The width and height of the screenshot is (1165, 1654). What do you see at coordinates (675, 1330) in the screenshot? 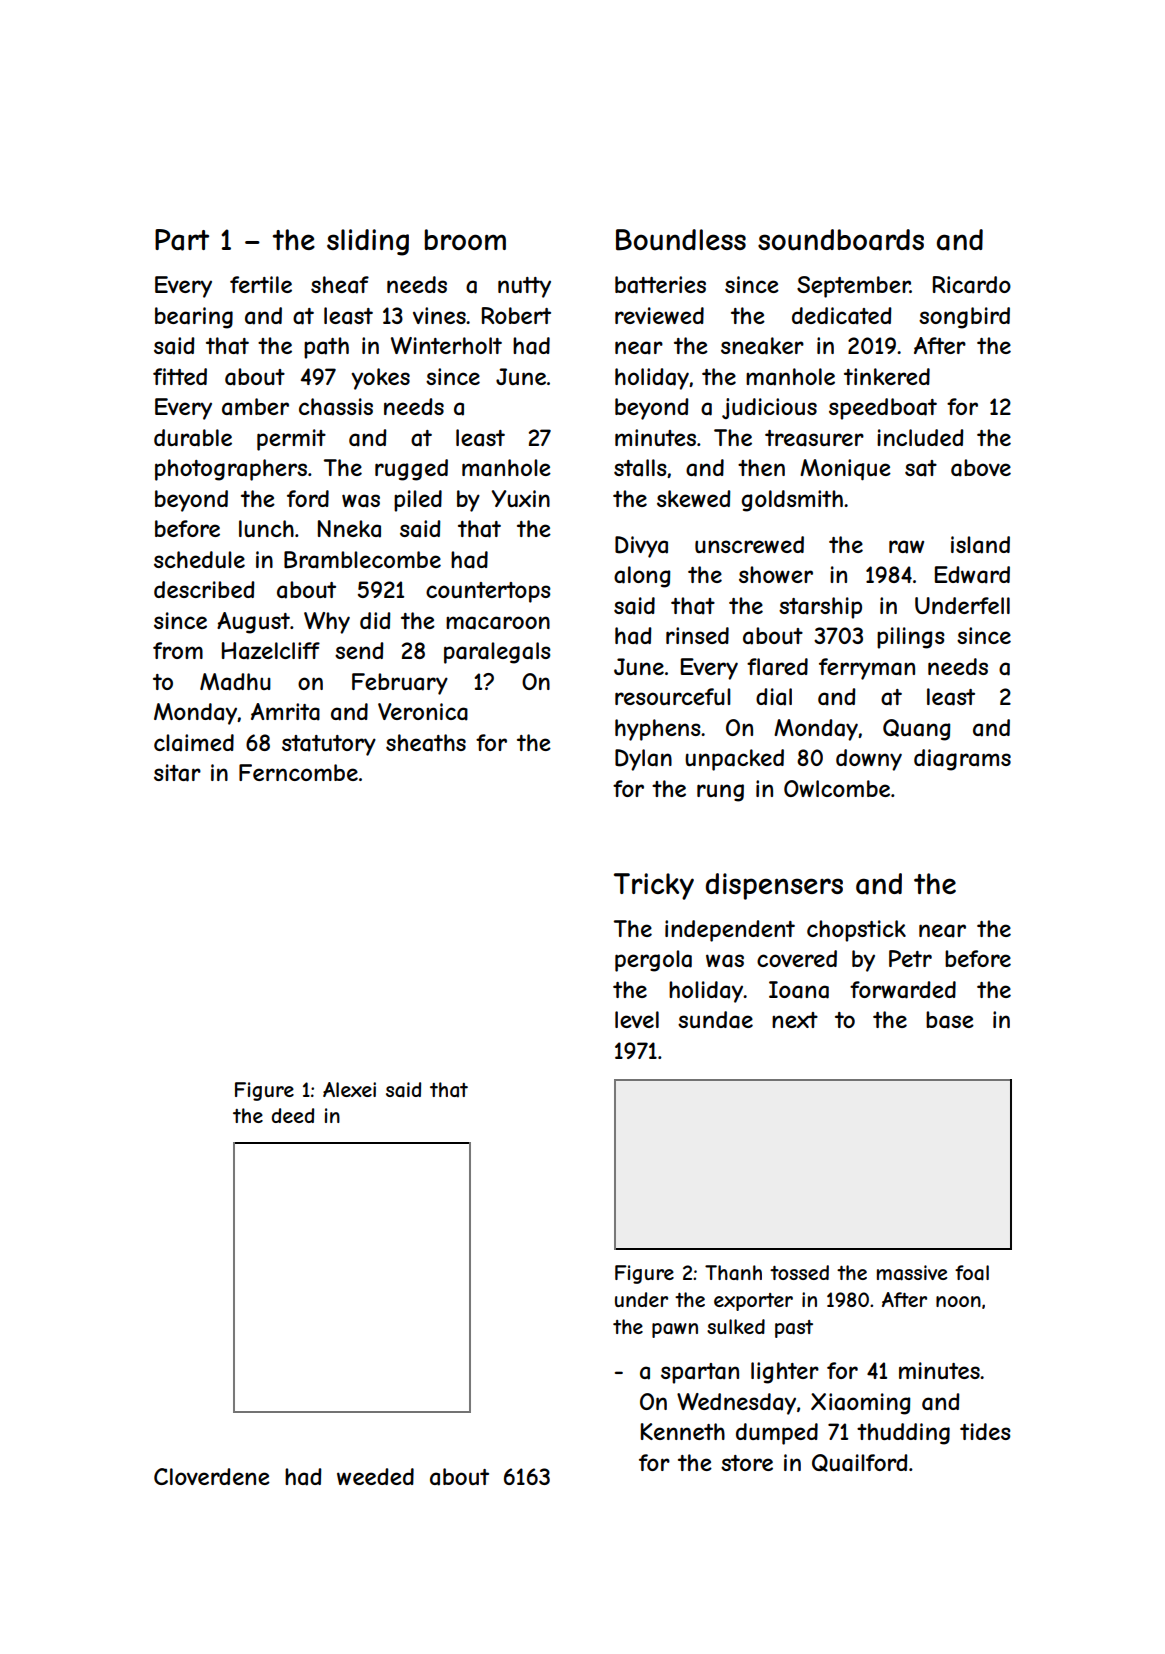
I see `pawn` at bounding box center [675, 1330].
